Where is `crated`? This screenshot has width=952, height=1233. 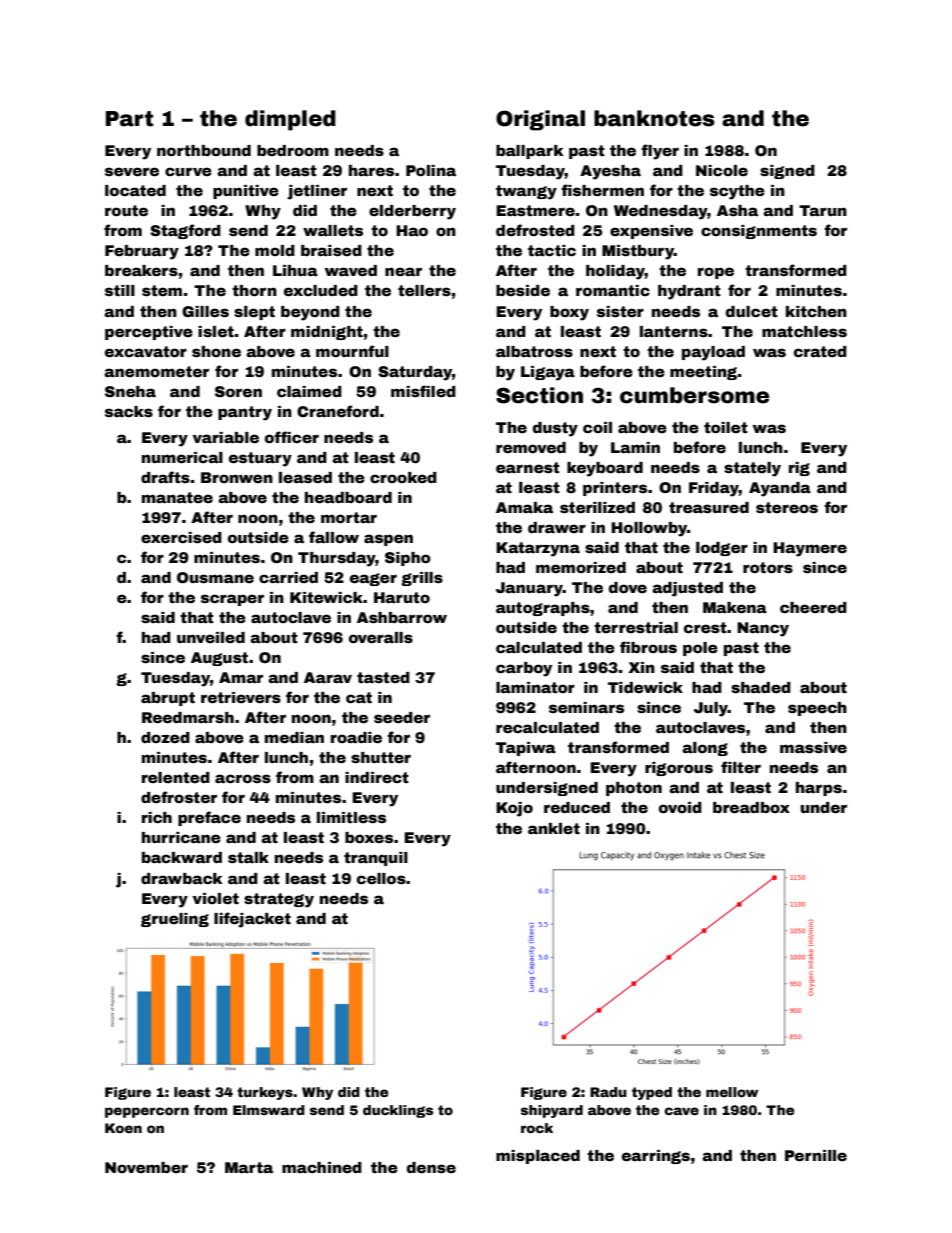
crated is located at coordinates (820, 351).
